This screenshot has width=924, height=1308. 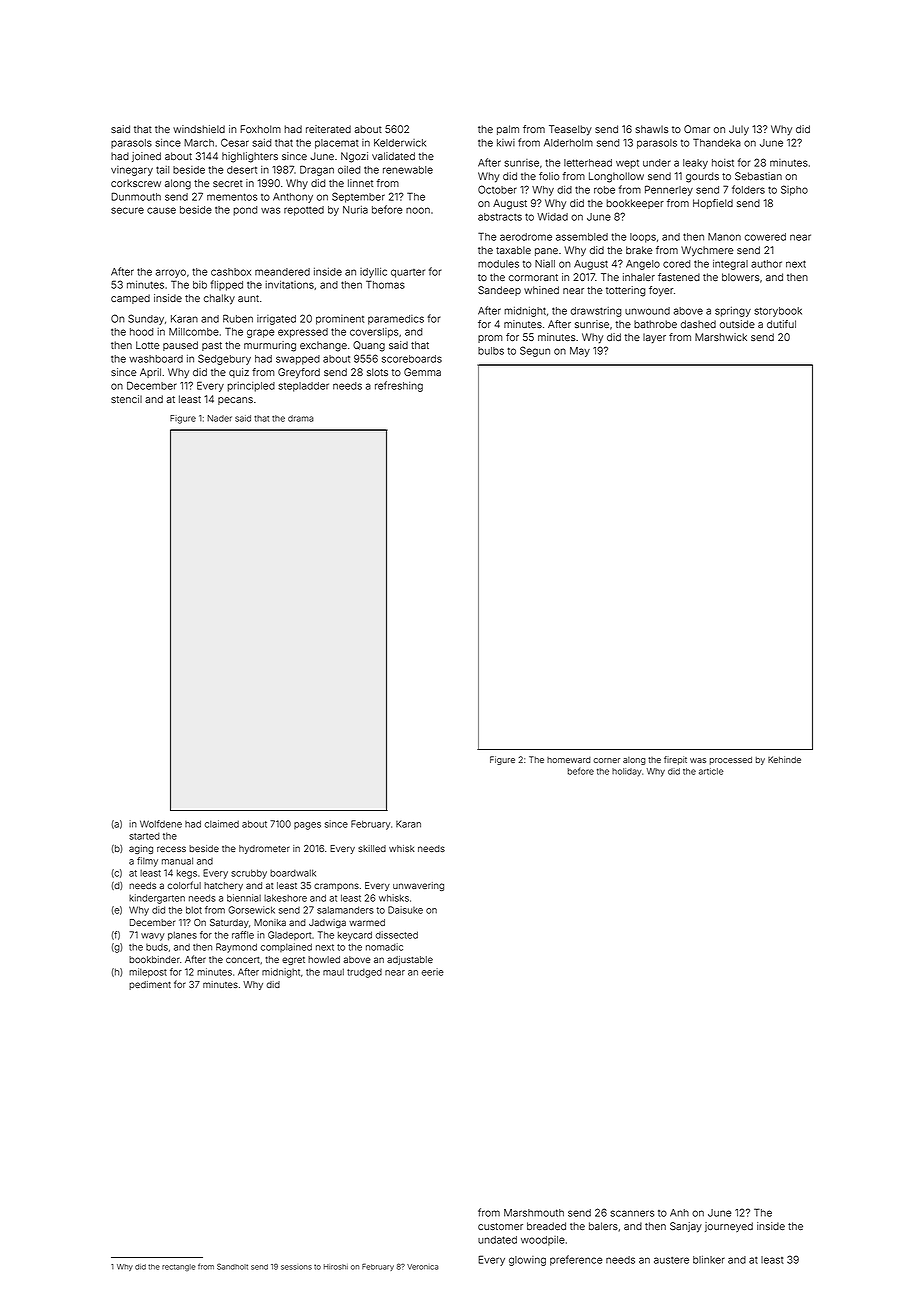 I want to click on Segun, so click(x=535, y=351).
